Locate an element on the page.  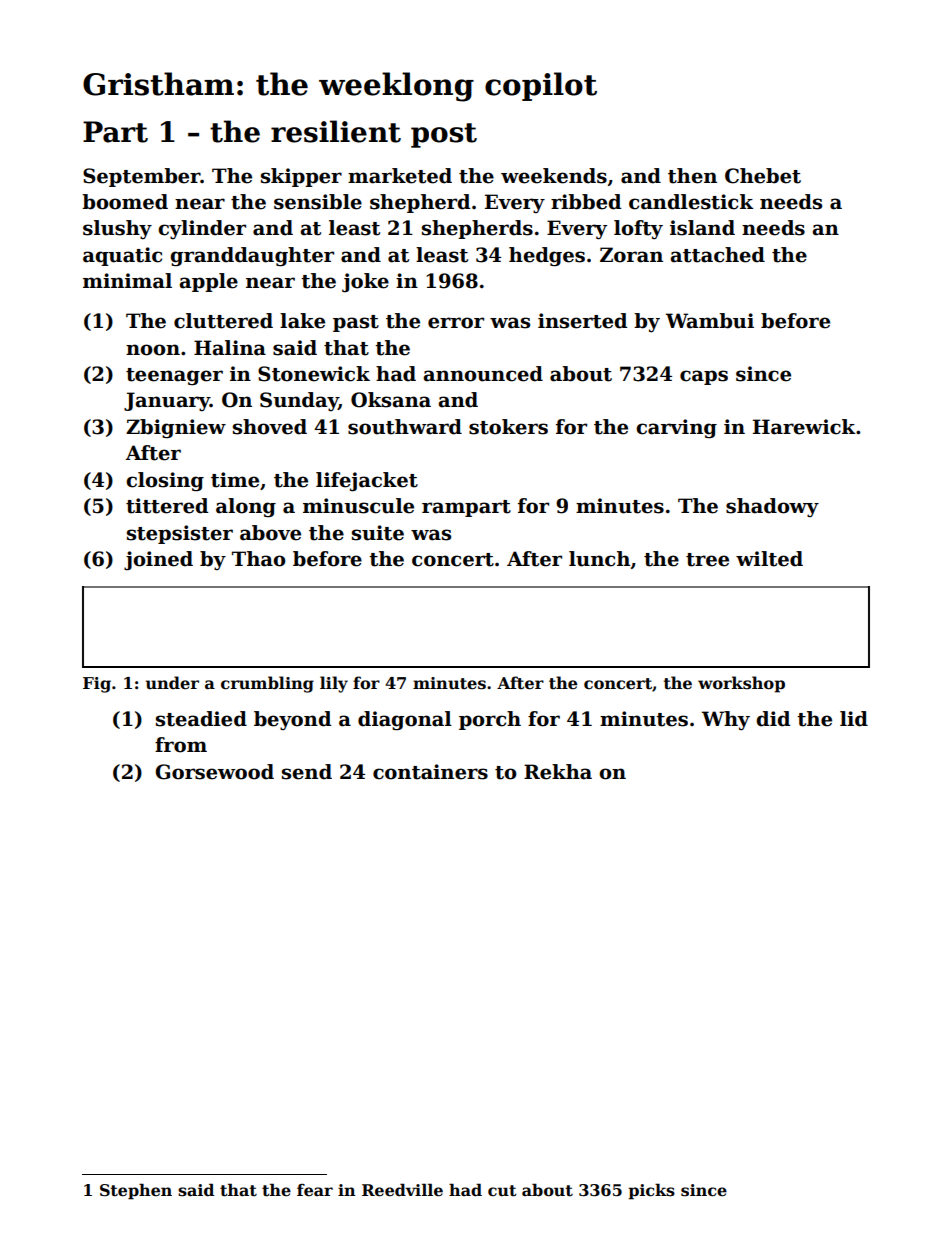
September is located at coordinates (142, 177).
